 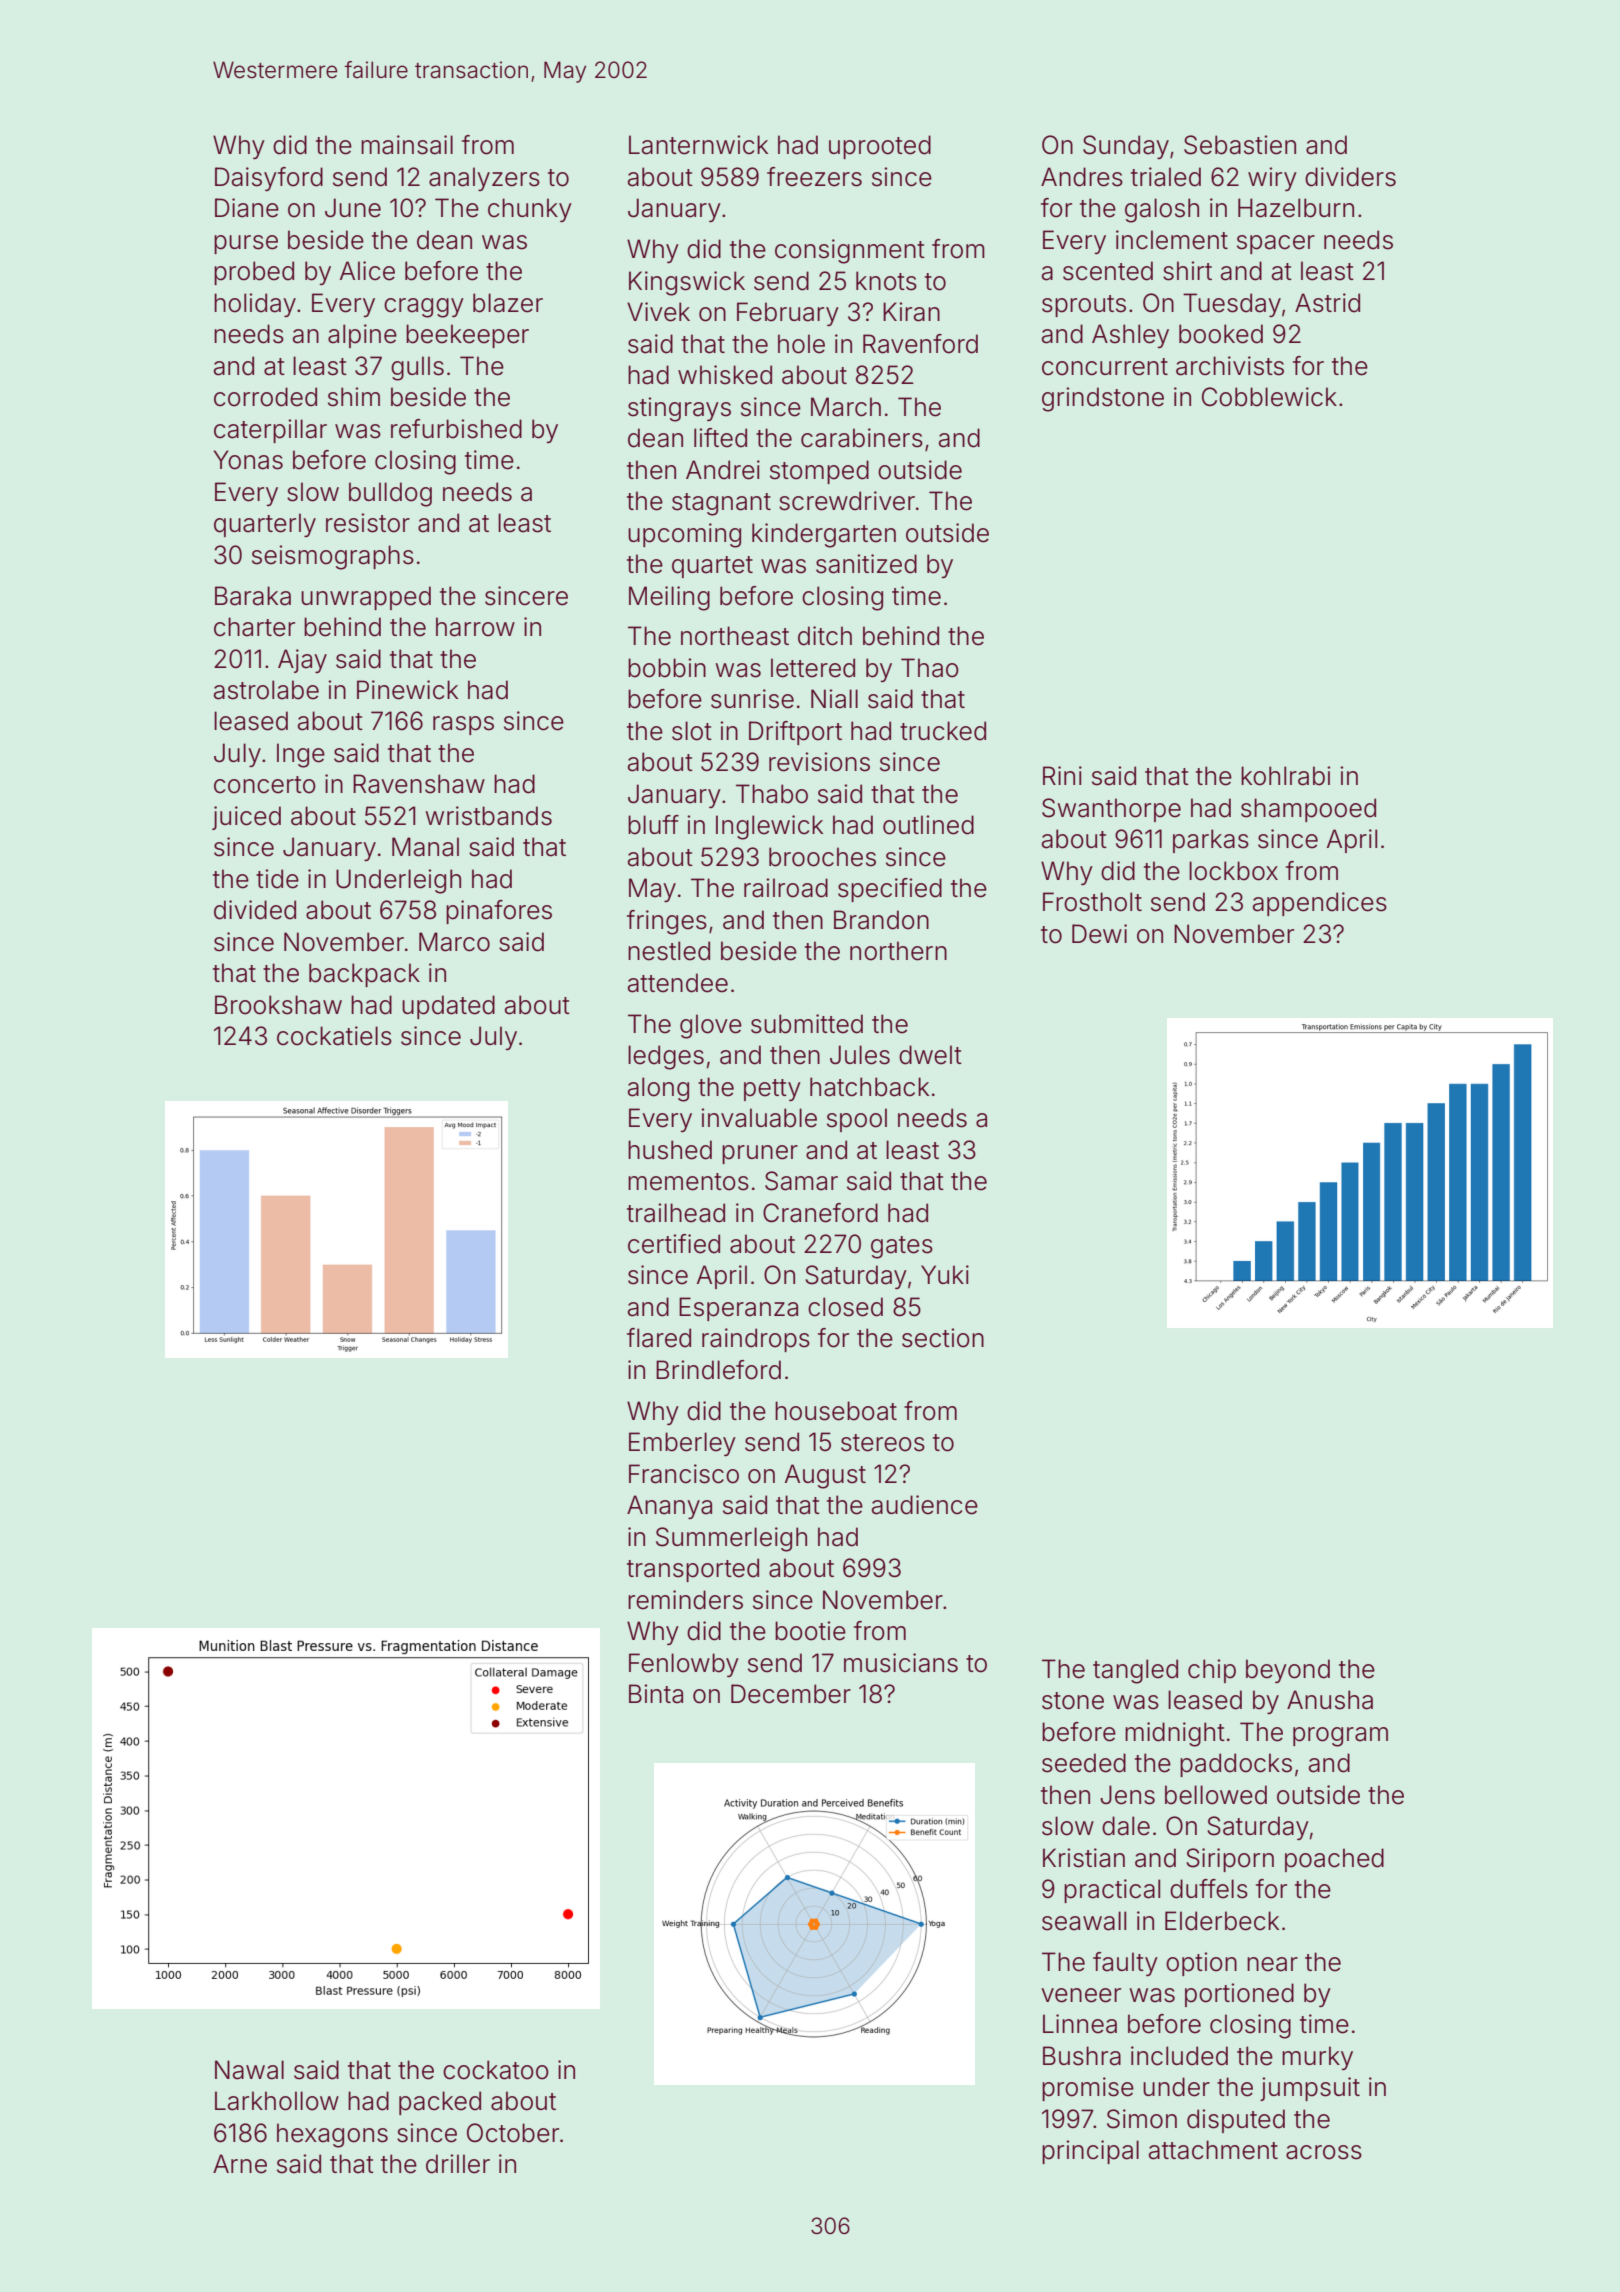 What do you see at coordinates (390, 494) in the document?
I see `bulldog` at bounding box center [390, 494].
